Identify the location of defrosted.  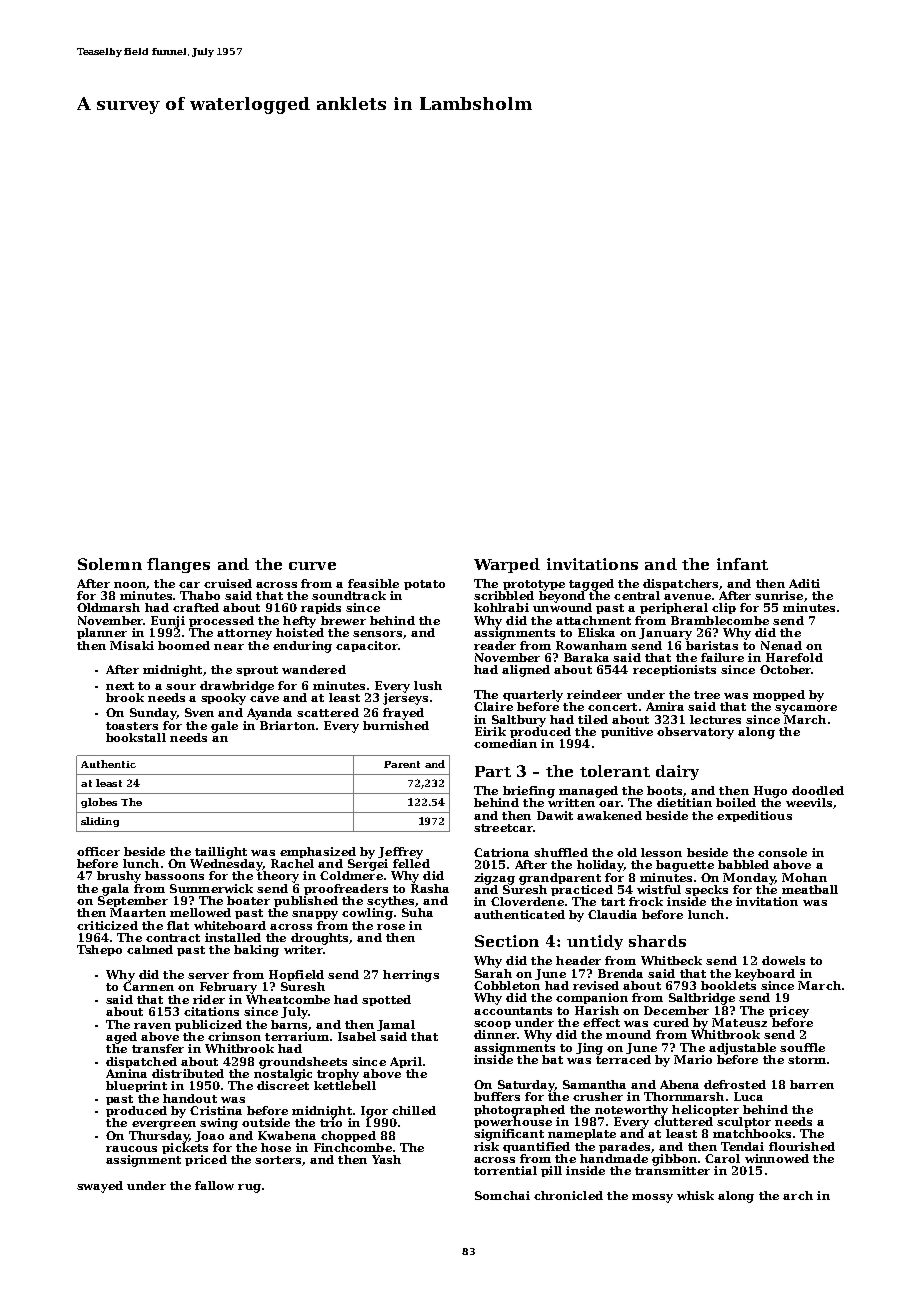
(735, 1084).
